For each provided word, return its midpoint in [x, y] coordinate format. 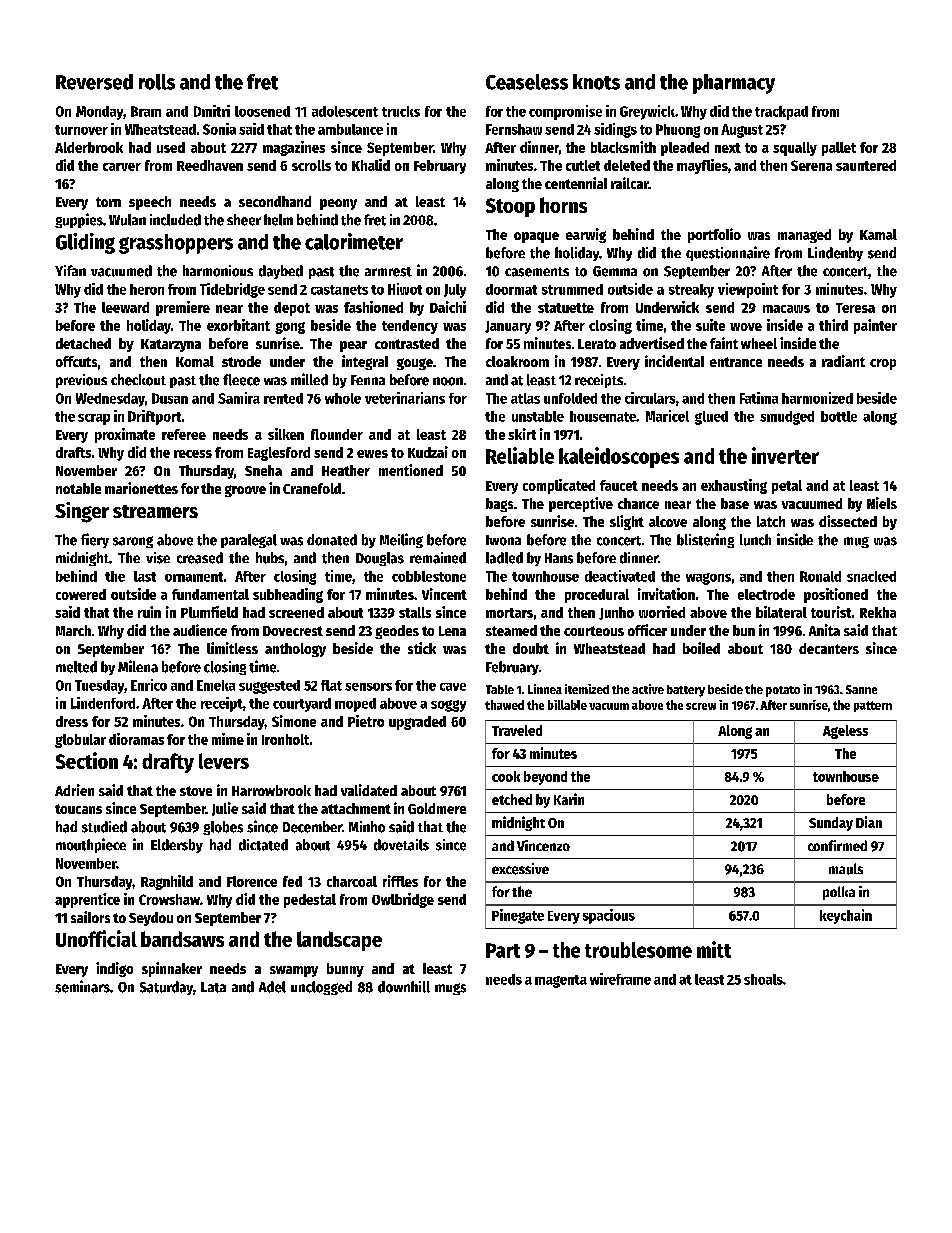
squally [795, 149]
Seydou [151, 919]
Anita [824, 630]
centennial [576, 183]
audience [200, 630]
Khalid [371, 165]
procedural [597, 596]
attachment [356, 808]
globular [80, 741]
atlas [525, 398]
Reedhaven [210, 165]
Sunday [831, 824]
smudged [787, 418]
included [175, 220]
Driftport [154, 417]
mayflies [702, 166]
